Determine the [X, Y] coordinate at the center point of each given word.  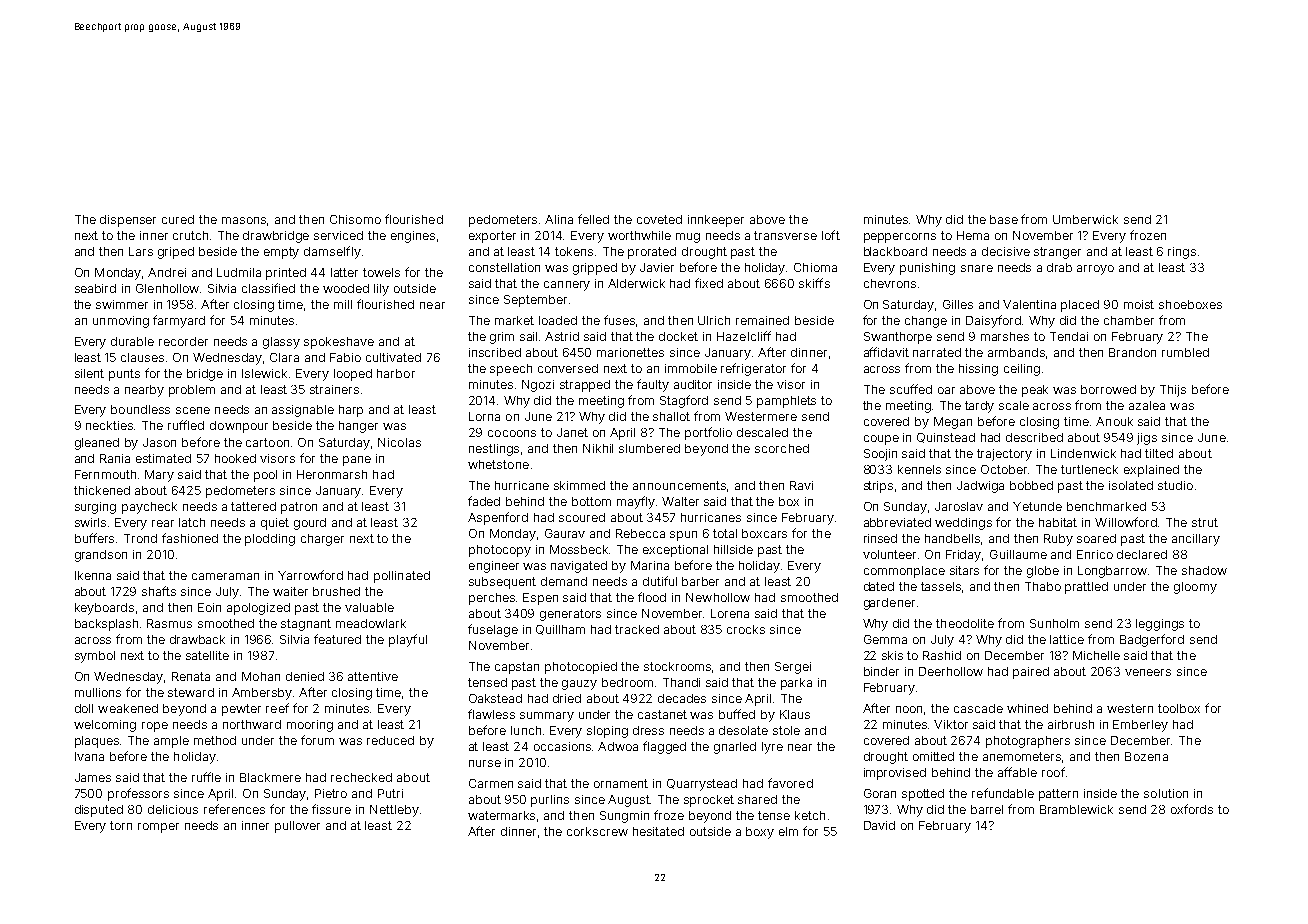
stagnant [306, 625]
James [93, 777]
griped [176, 253]
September [535, 301]
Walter [680, 501]
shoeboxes [1190, 304]
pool [265, 476]
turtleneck [1089, 469]
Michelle [1096, 655]
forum [317, 740]
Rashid [942, 655]
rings [1182, 253]
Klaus [795, 714]
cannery [567, 286]
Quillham [560, 630]
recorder [183, 341]
